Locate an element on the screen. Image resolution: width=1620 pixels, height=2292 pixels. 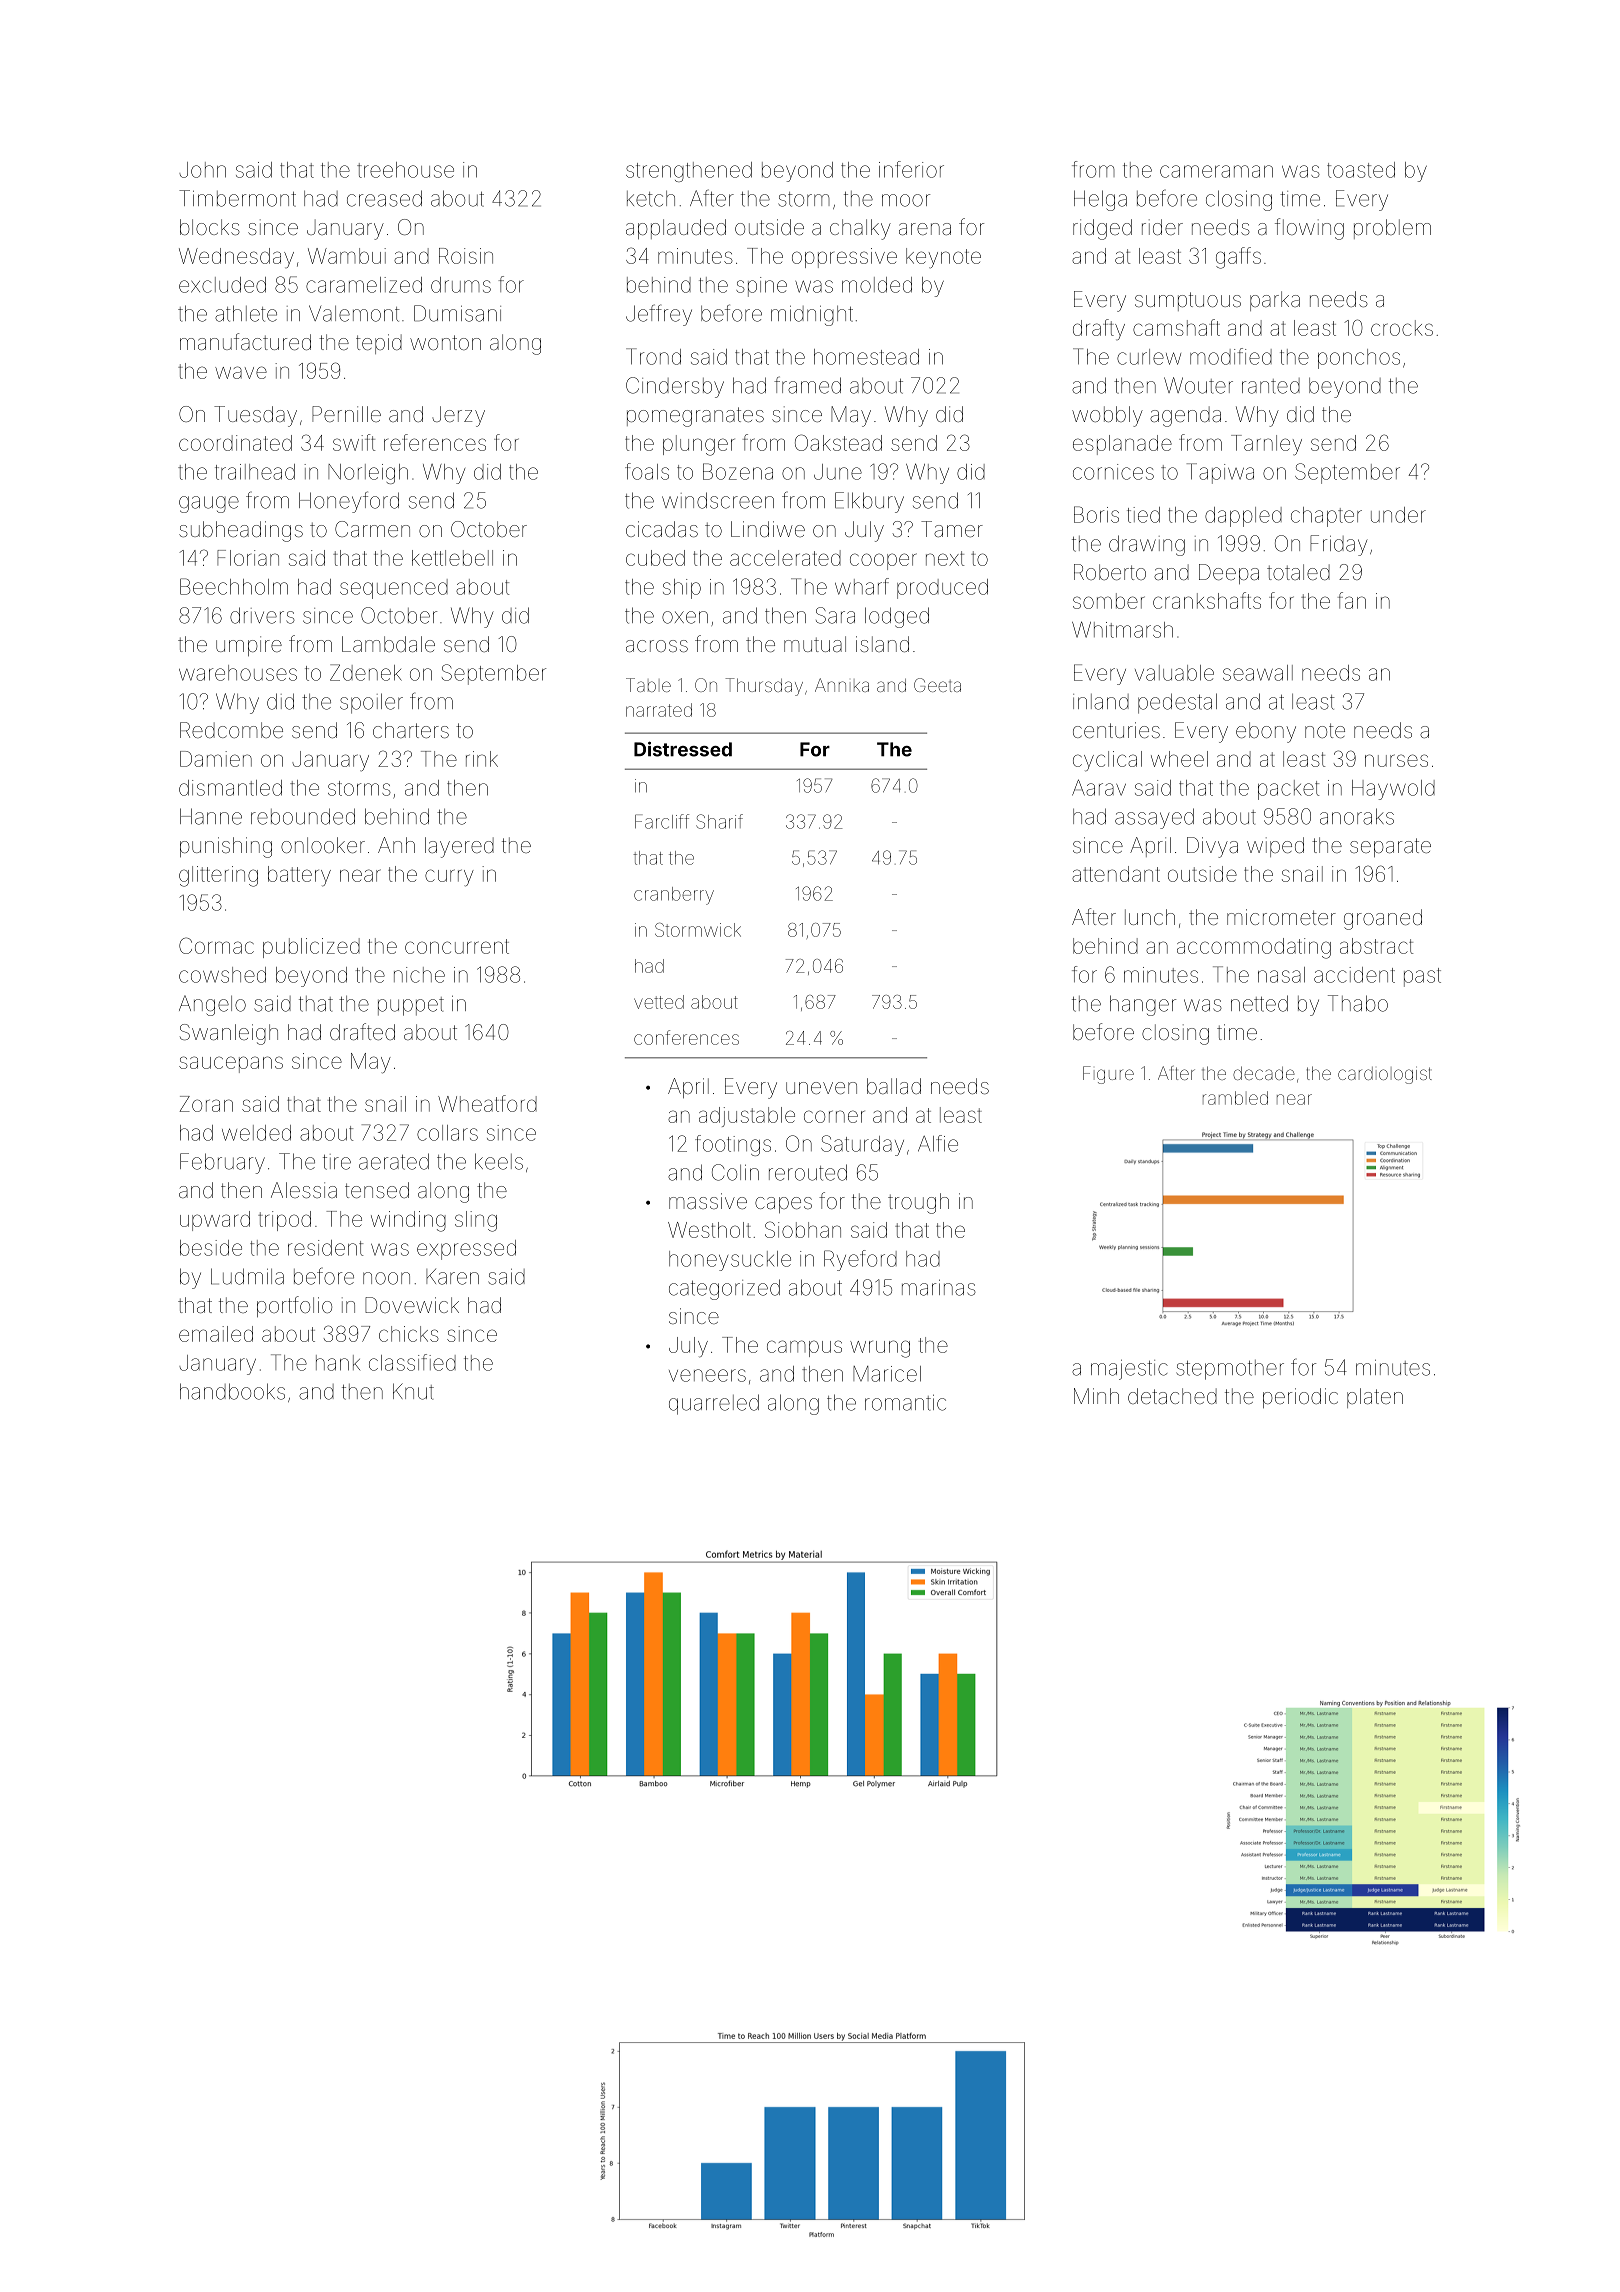
Oakstead is located at coordinates (838, 442).
